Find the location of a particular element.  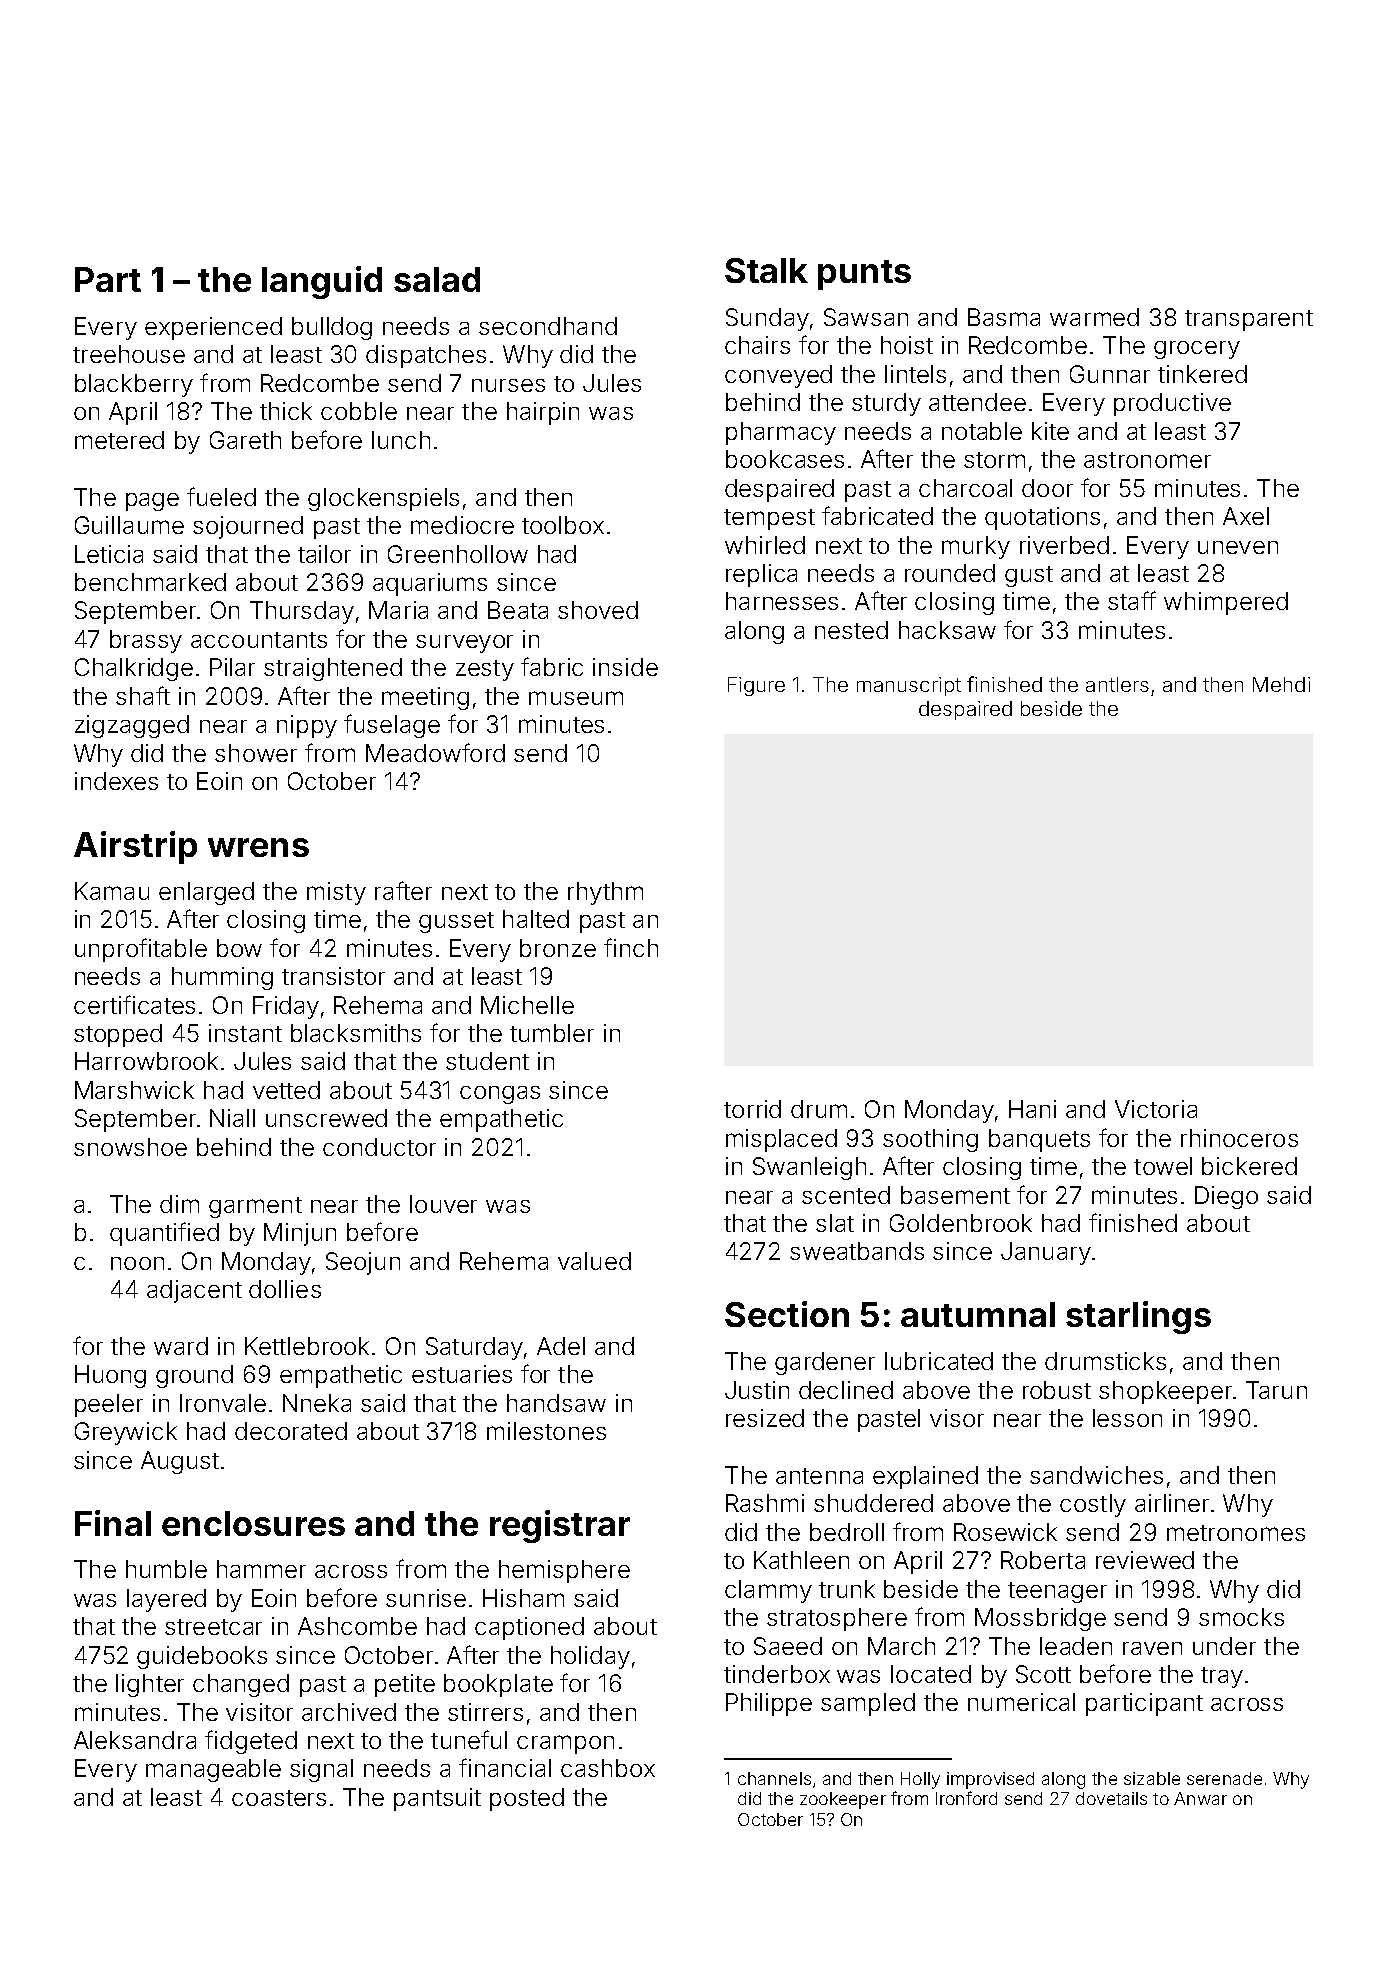

Mehdi is located at coordinates (1281, 684).
